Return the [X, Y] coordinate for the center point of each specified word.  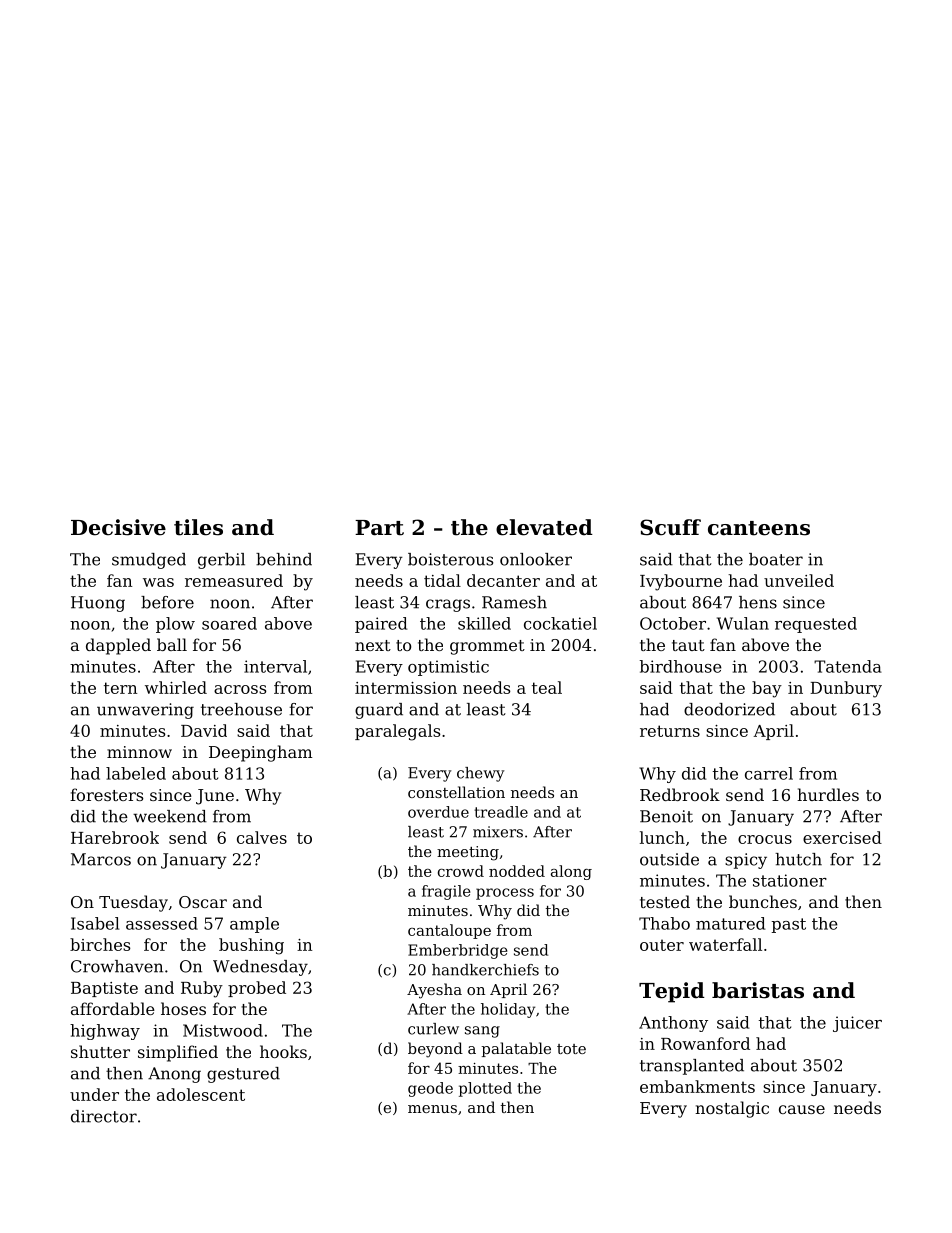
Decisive [118, 527]
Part [379, 528]
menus [432, 1109]
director [104, 1116]
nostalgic [732, 1109]
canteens [759, 528]
